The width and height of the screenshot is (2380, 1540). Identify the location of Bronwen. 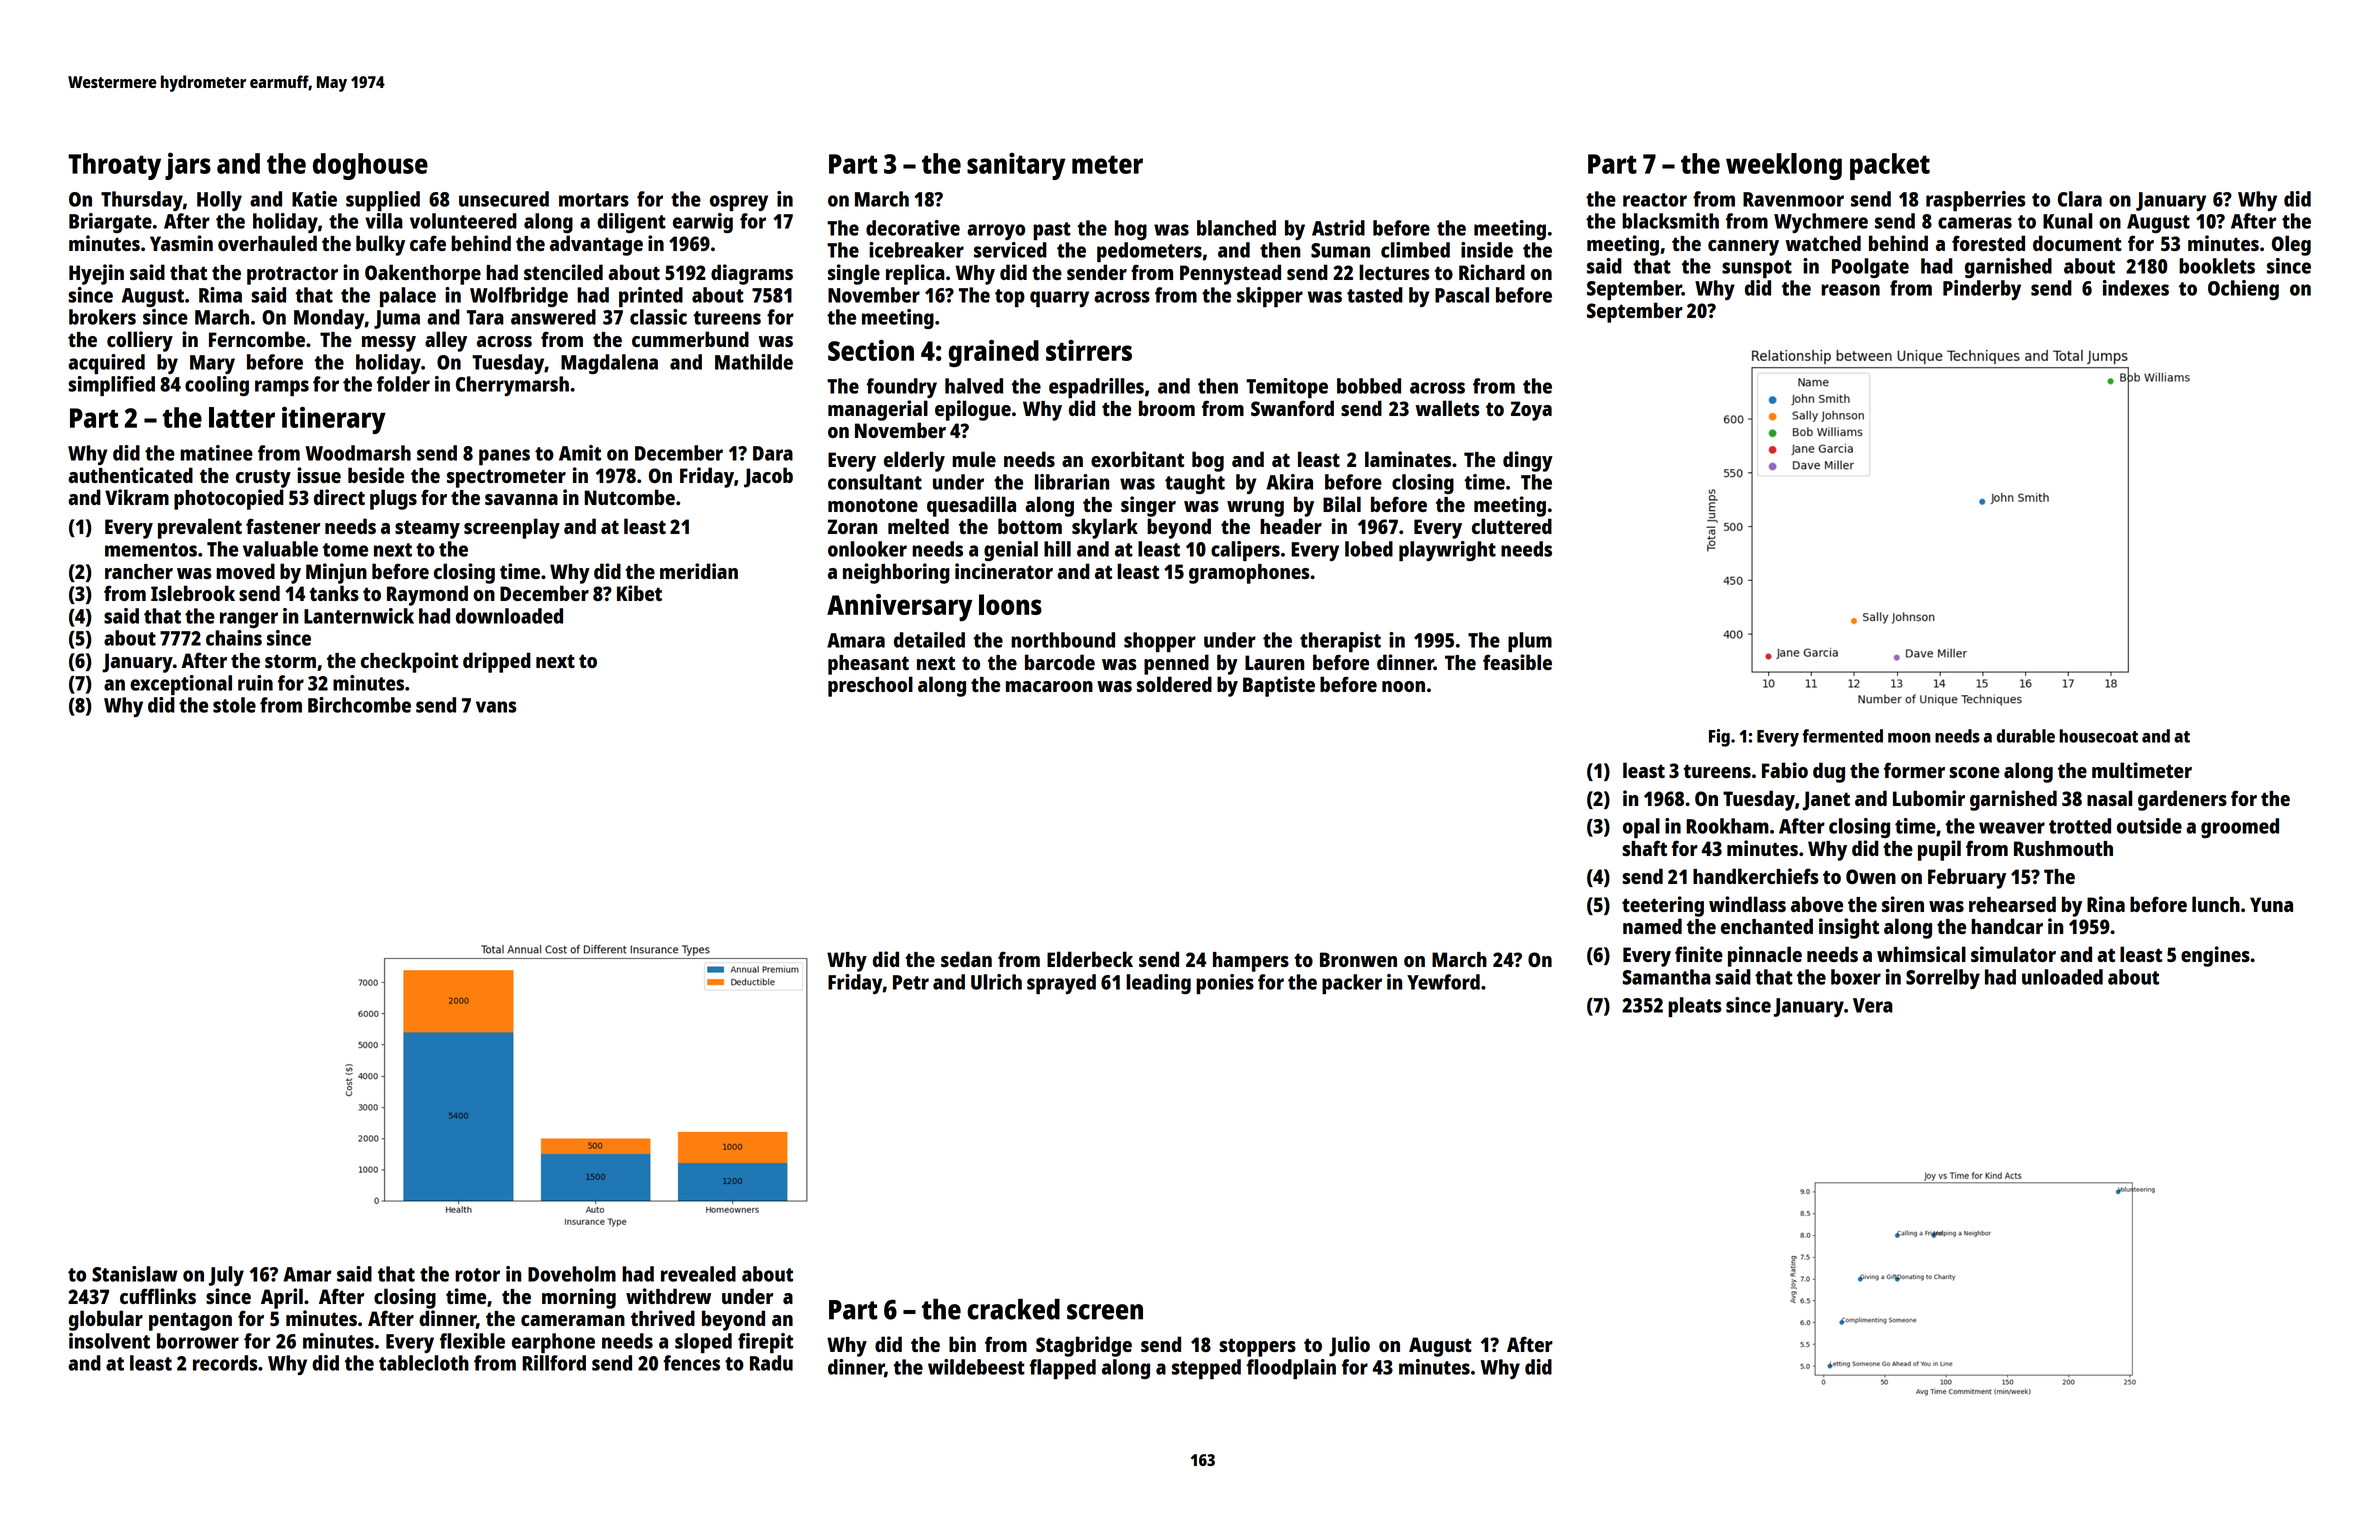
(1358, 959).
